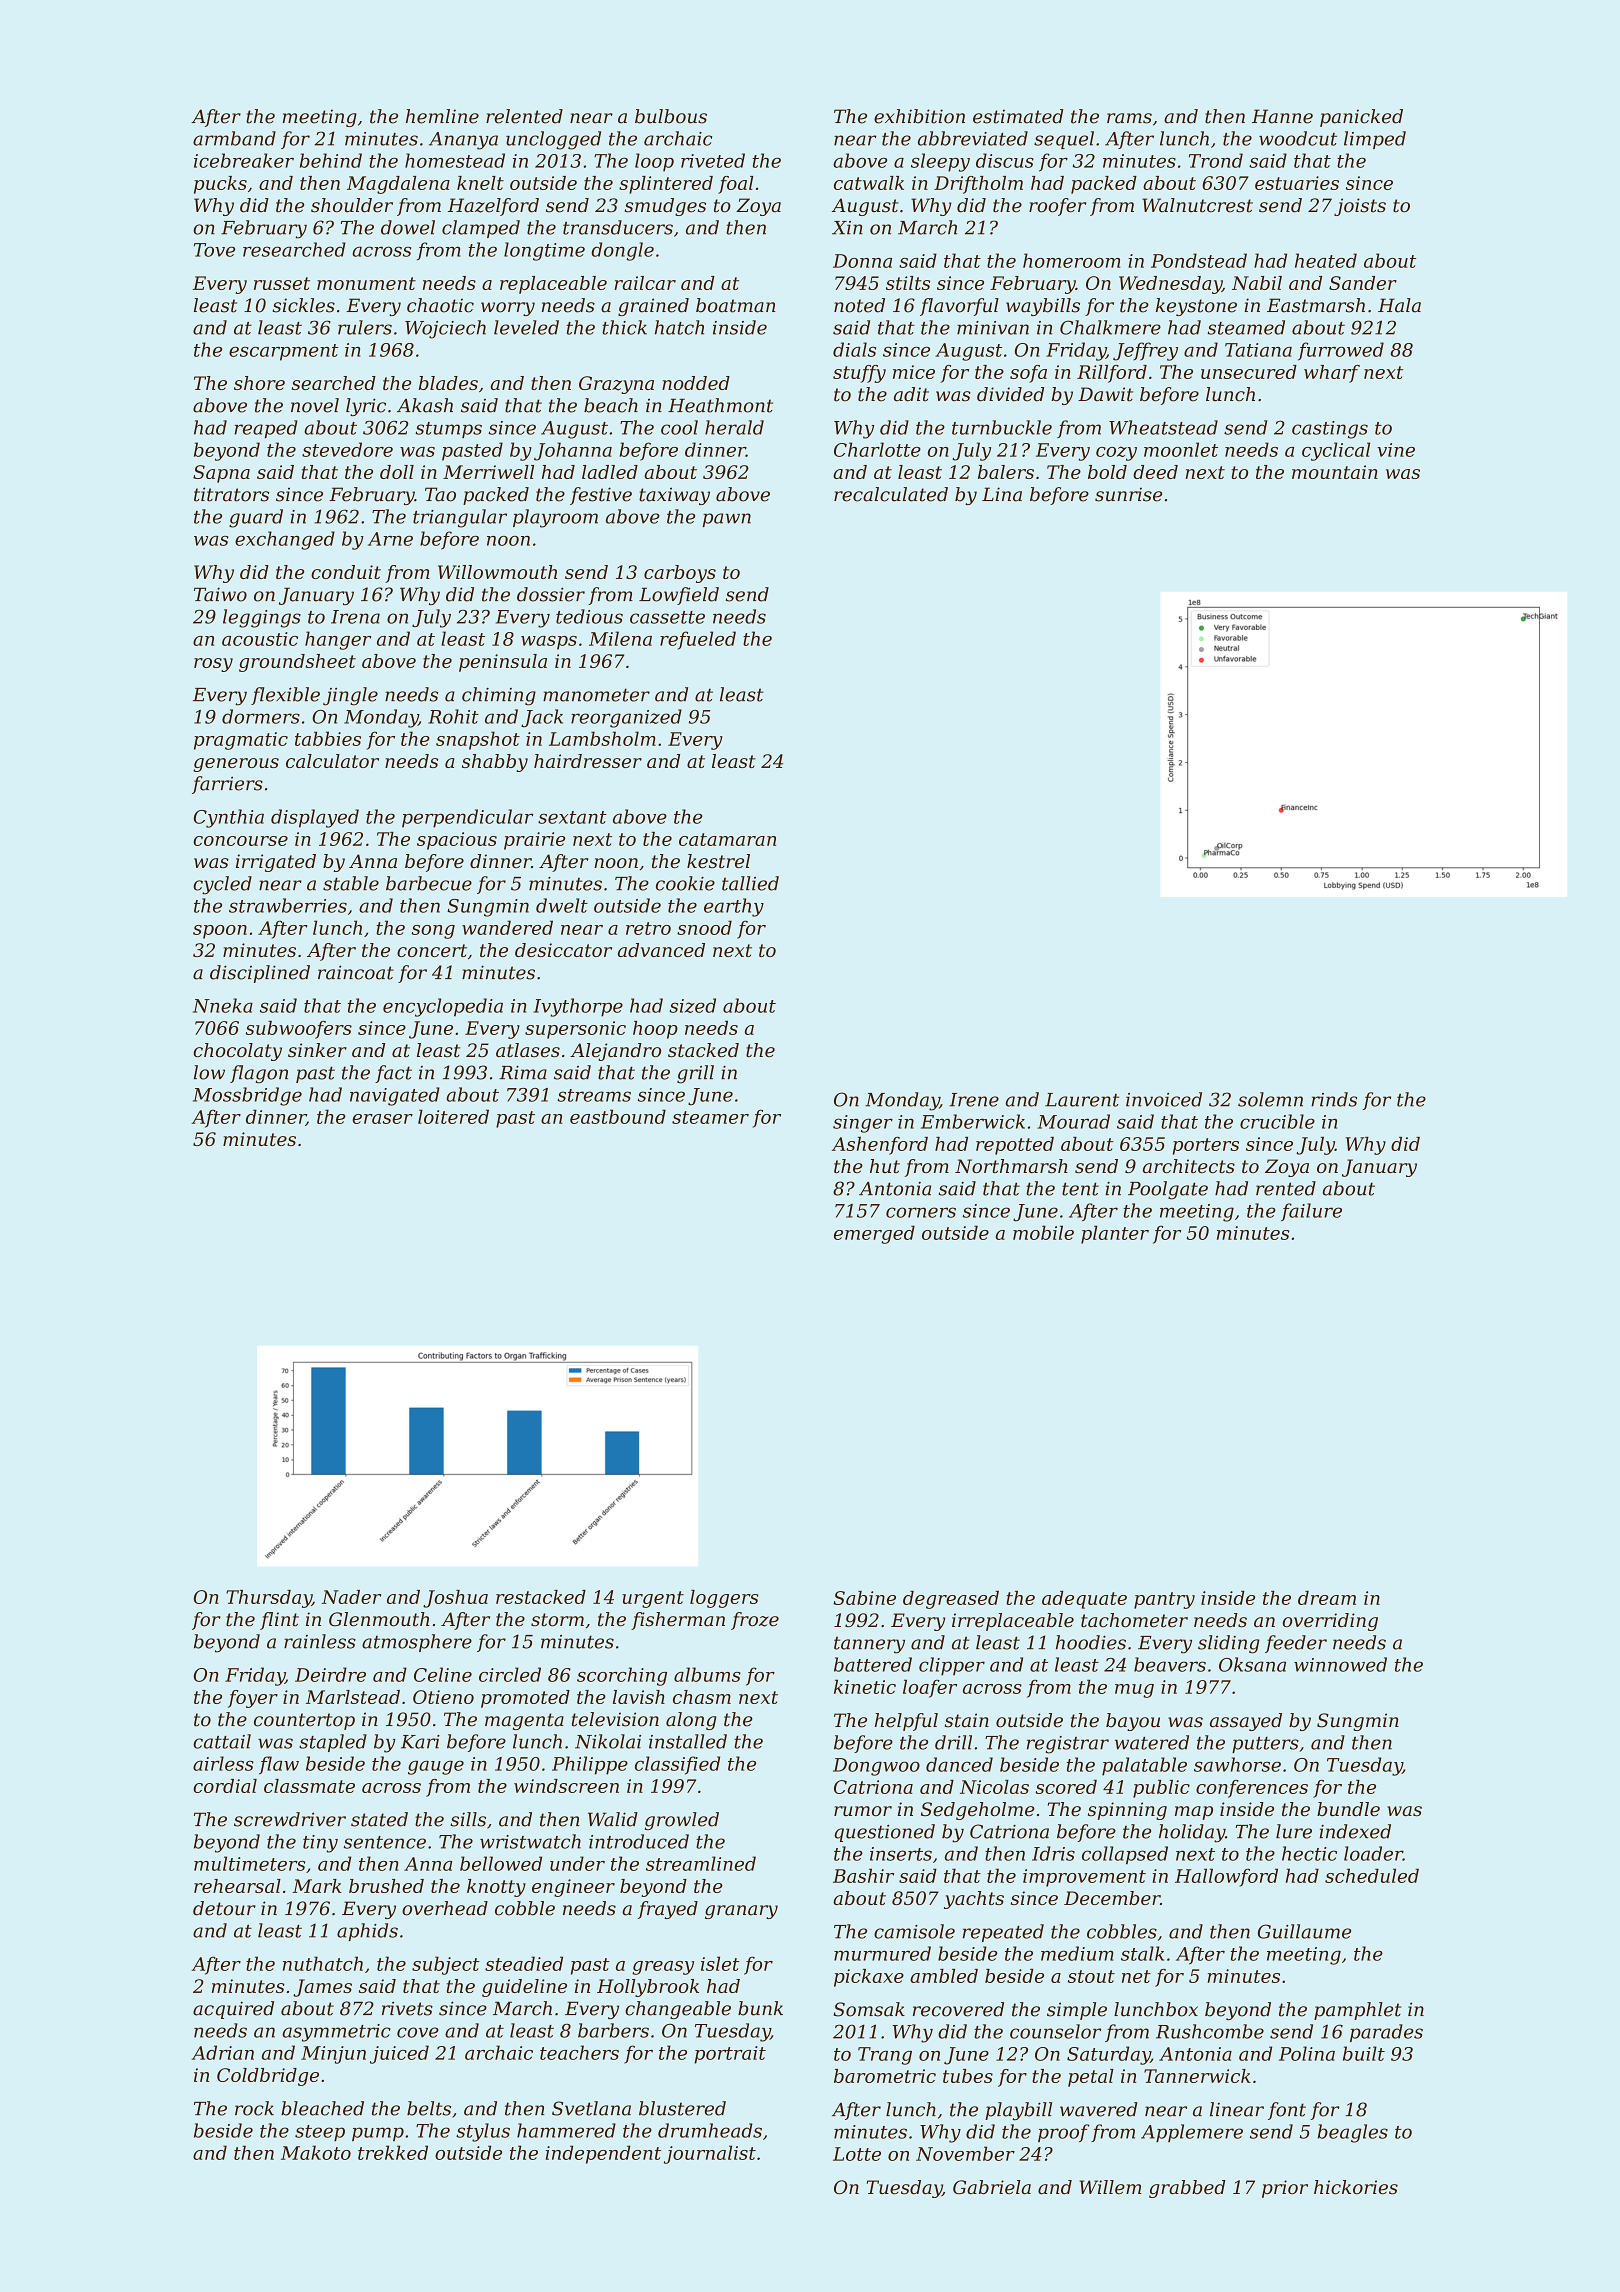 Image resolution: width=1620 pixels, height=2292 pixels. Describe the element at coordinates (1334, 1099) in the document. I see `rinds` at that location.
